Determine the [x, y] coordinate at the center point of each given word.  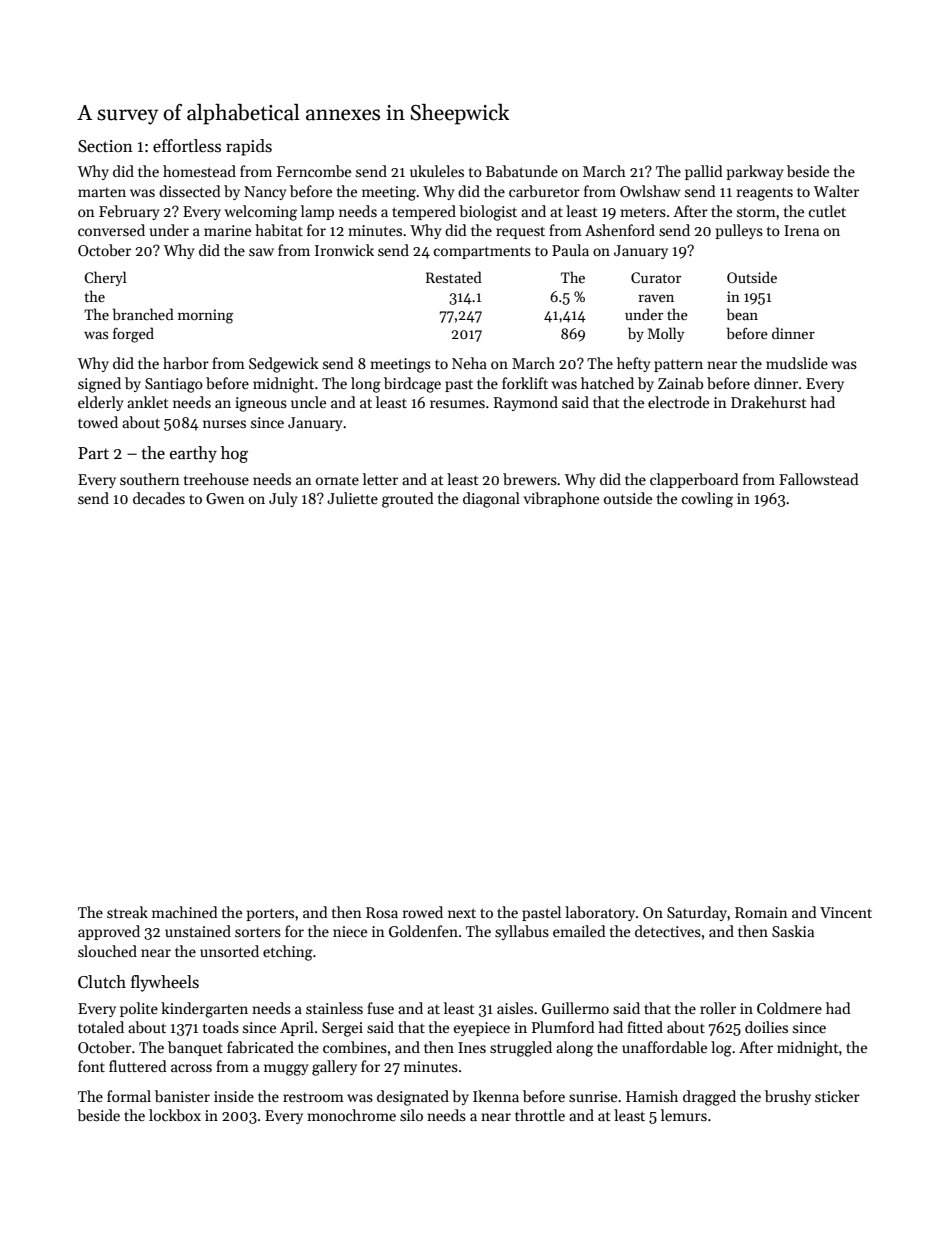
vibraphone [561, 499]
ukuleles [437, 171]
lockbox [175, 1115]
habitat [279, 230]
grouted [408, 500]
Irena [801, 230]
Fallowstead [819, 479]
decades [159, 498]
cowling [707, 500]
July [283, 499]
